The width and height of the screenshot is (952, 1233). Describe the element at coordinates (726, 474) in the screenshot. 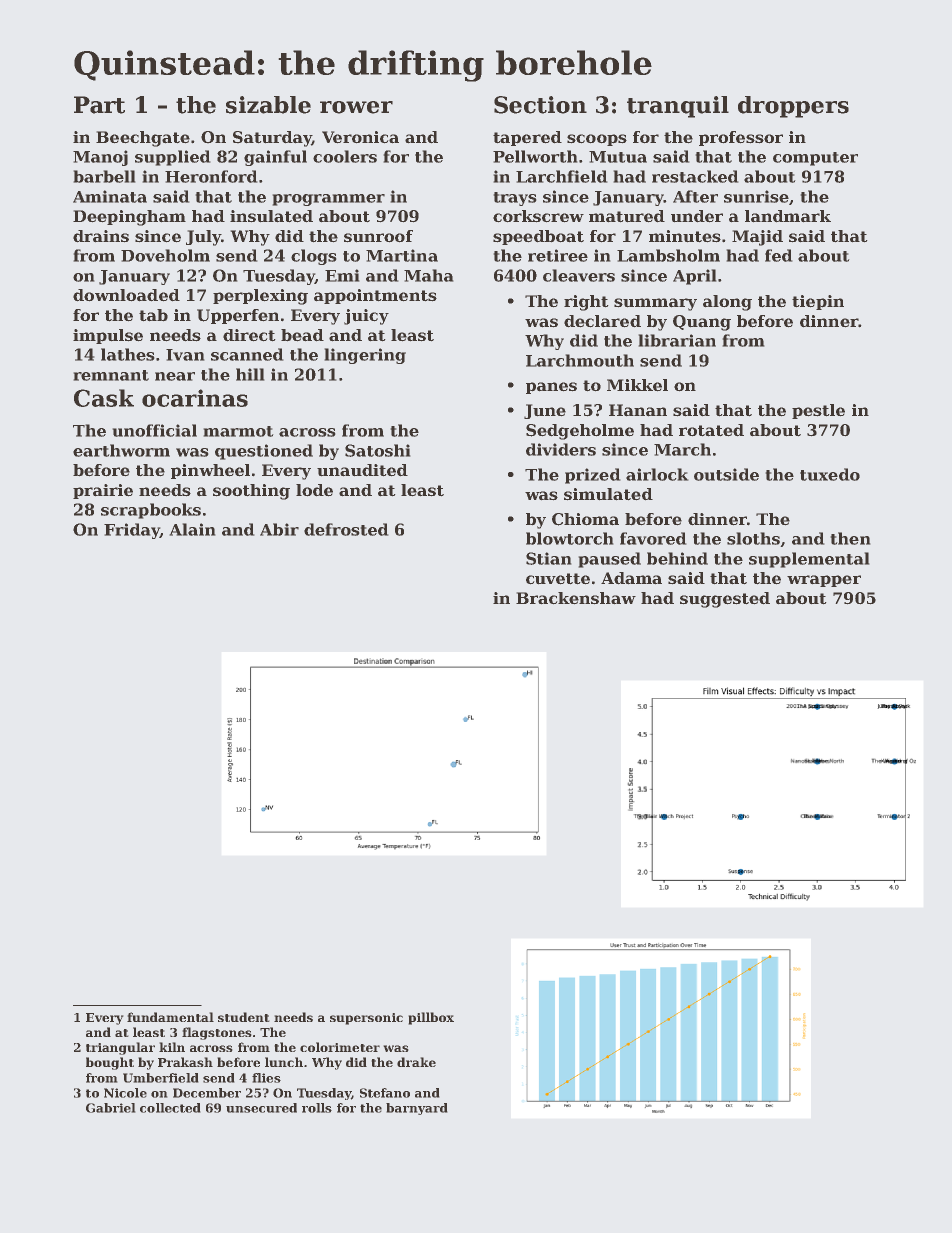

I see `outside` at that location.
